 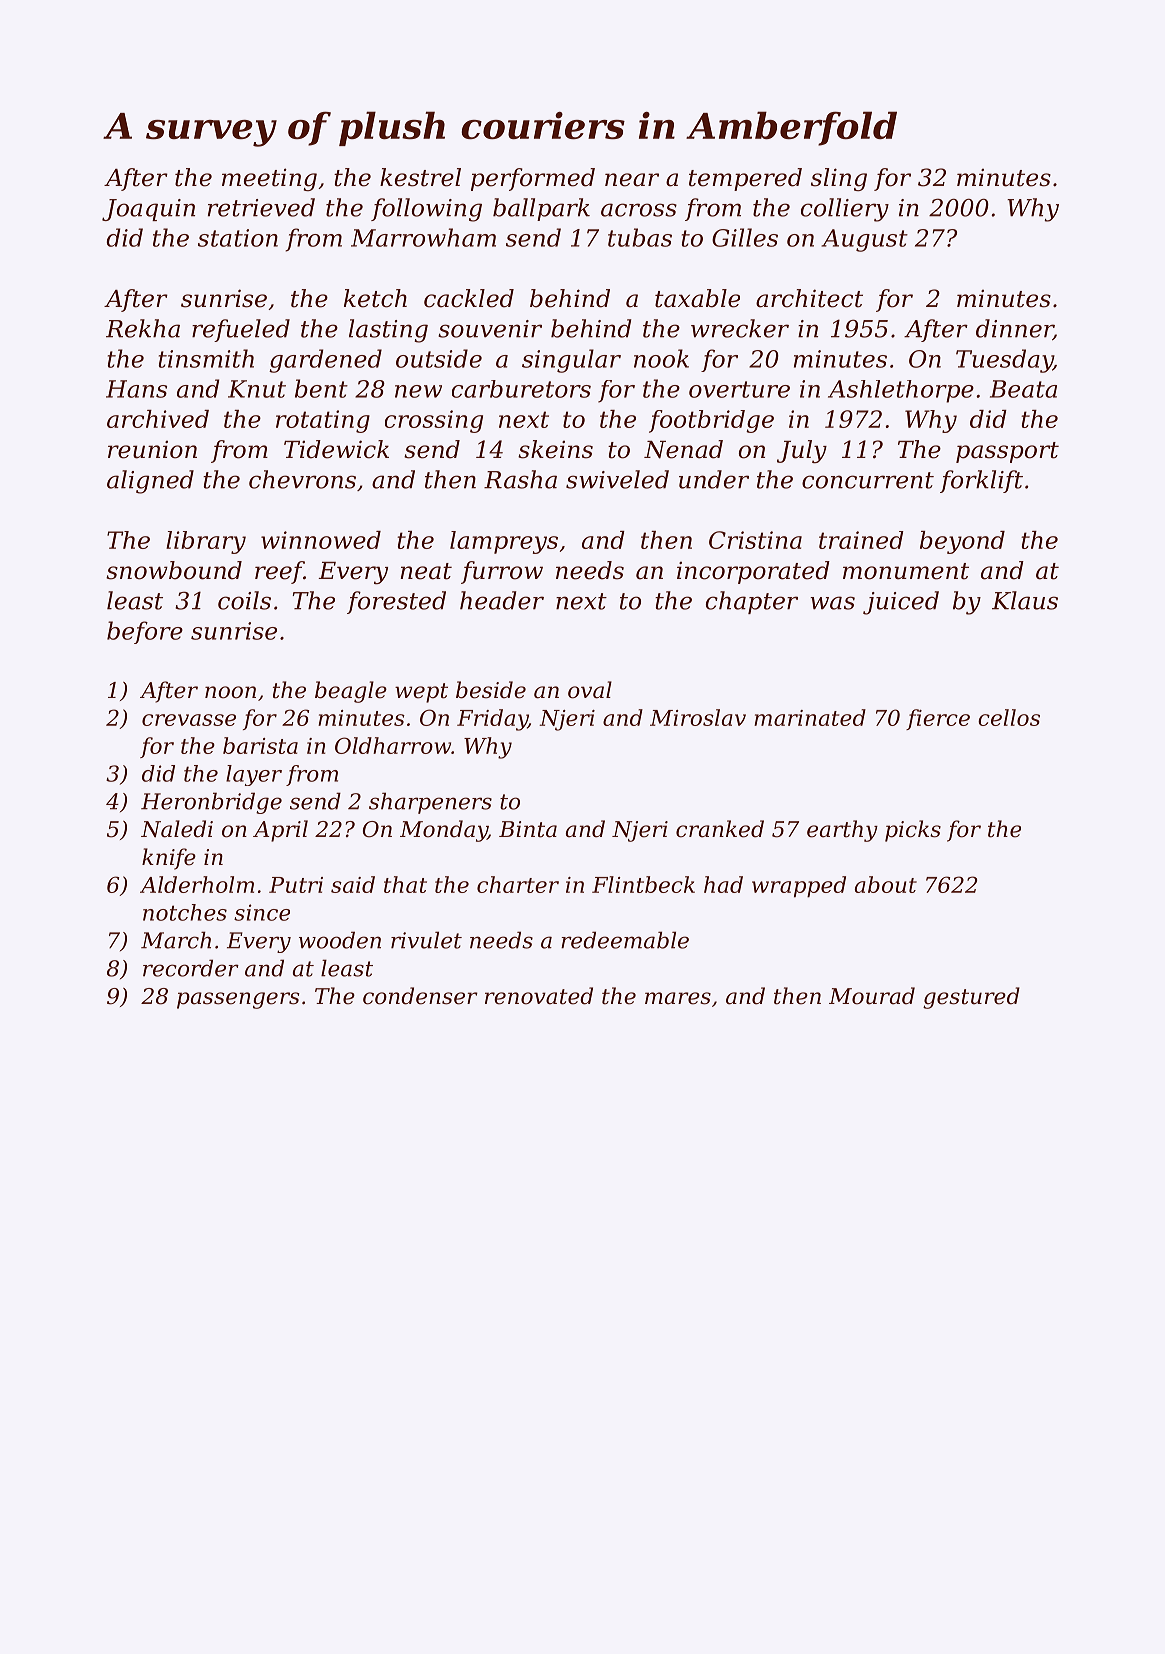 I want to click on architect, so click(x=809, y=298).
